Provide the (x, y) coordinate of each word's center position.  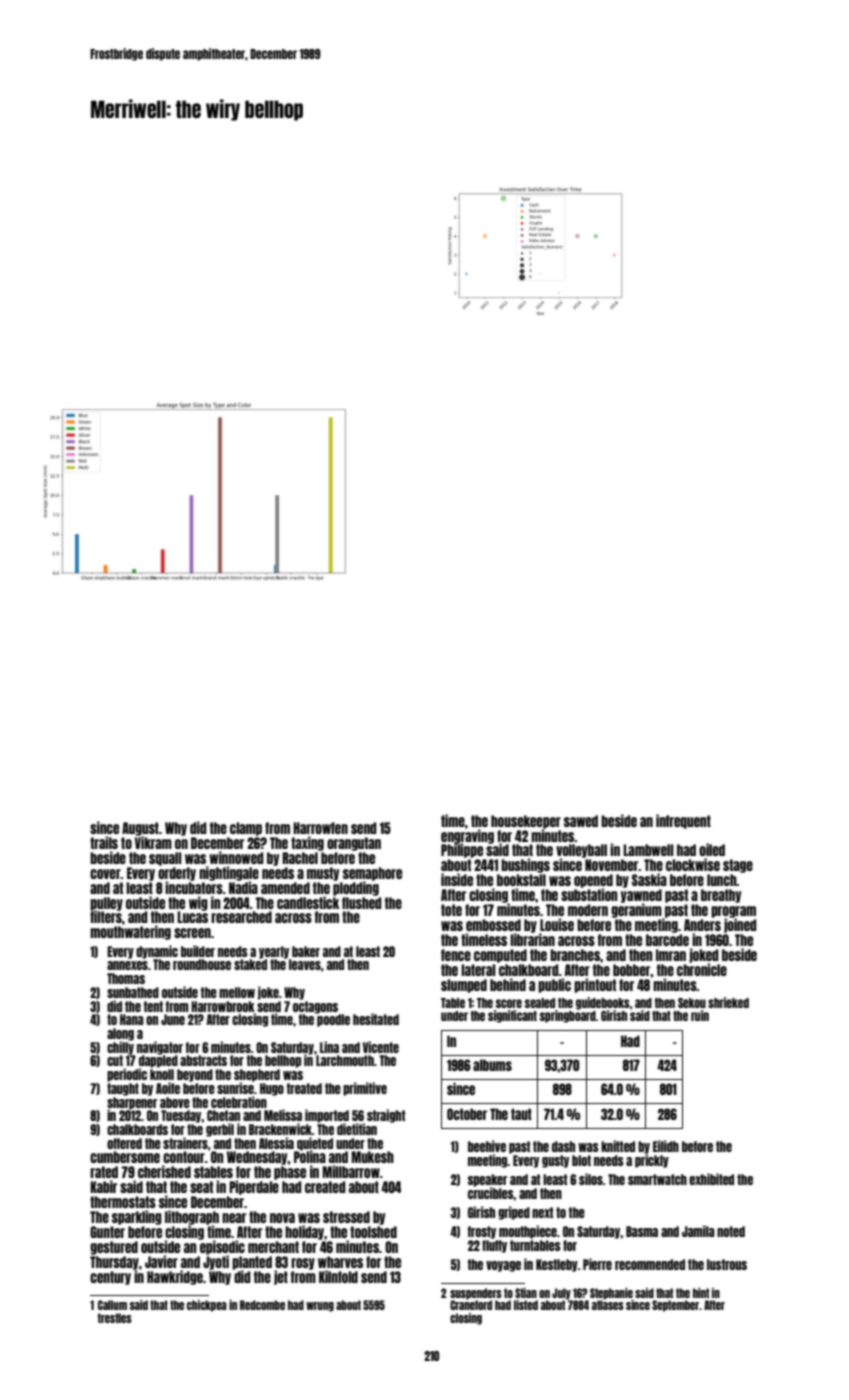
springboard (568, 1016)
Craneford (471, 1305)
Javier (161, 1261)
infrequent (683, 821)
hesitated (376, 1019)
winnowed (236, 857)
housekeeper (526, 822)
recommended (650, 1264)
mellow (237, 992)
